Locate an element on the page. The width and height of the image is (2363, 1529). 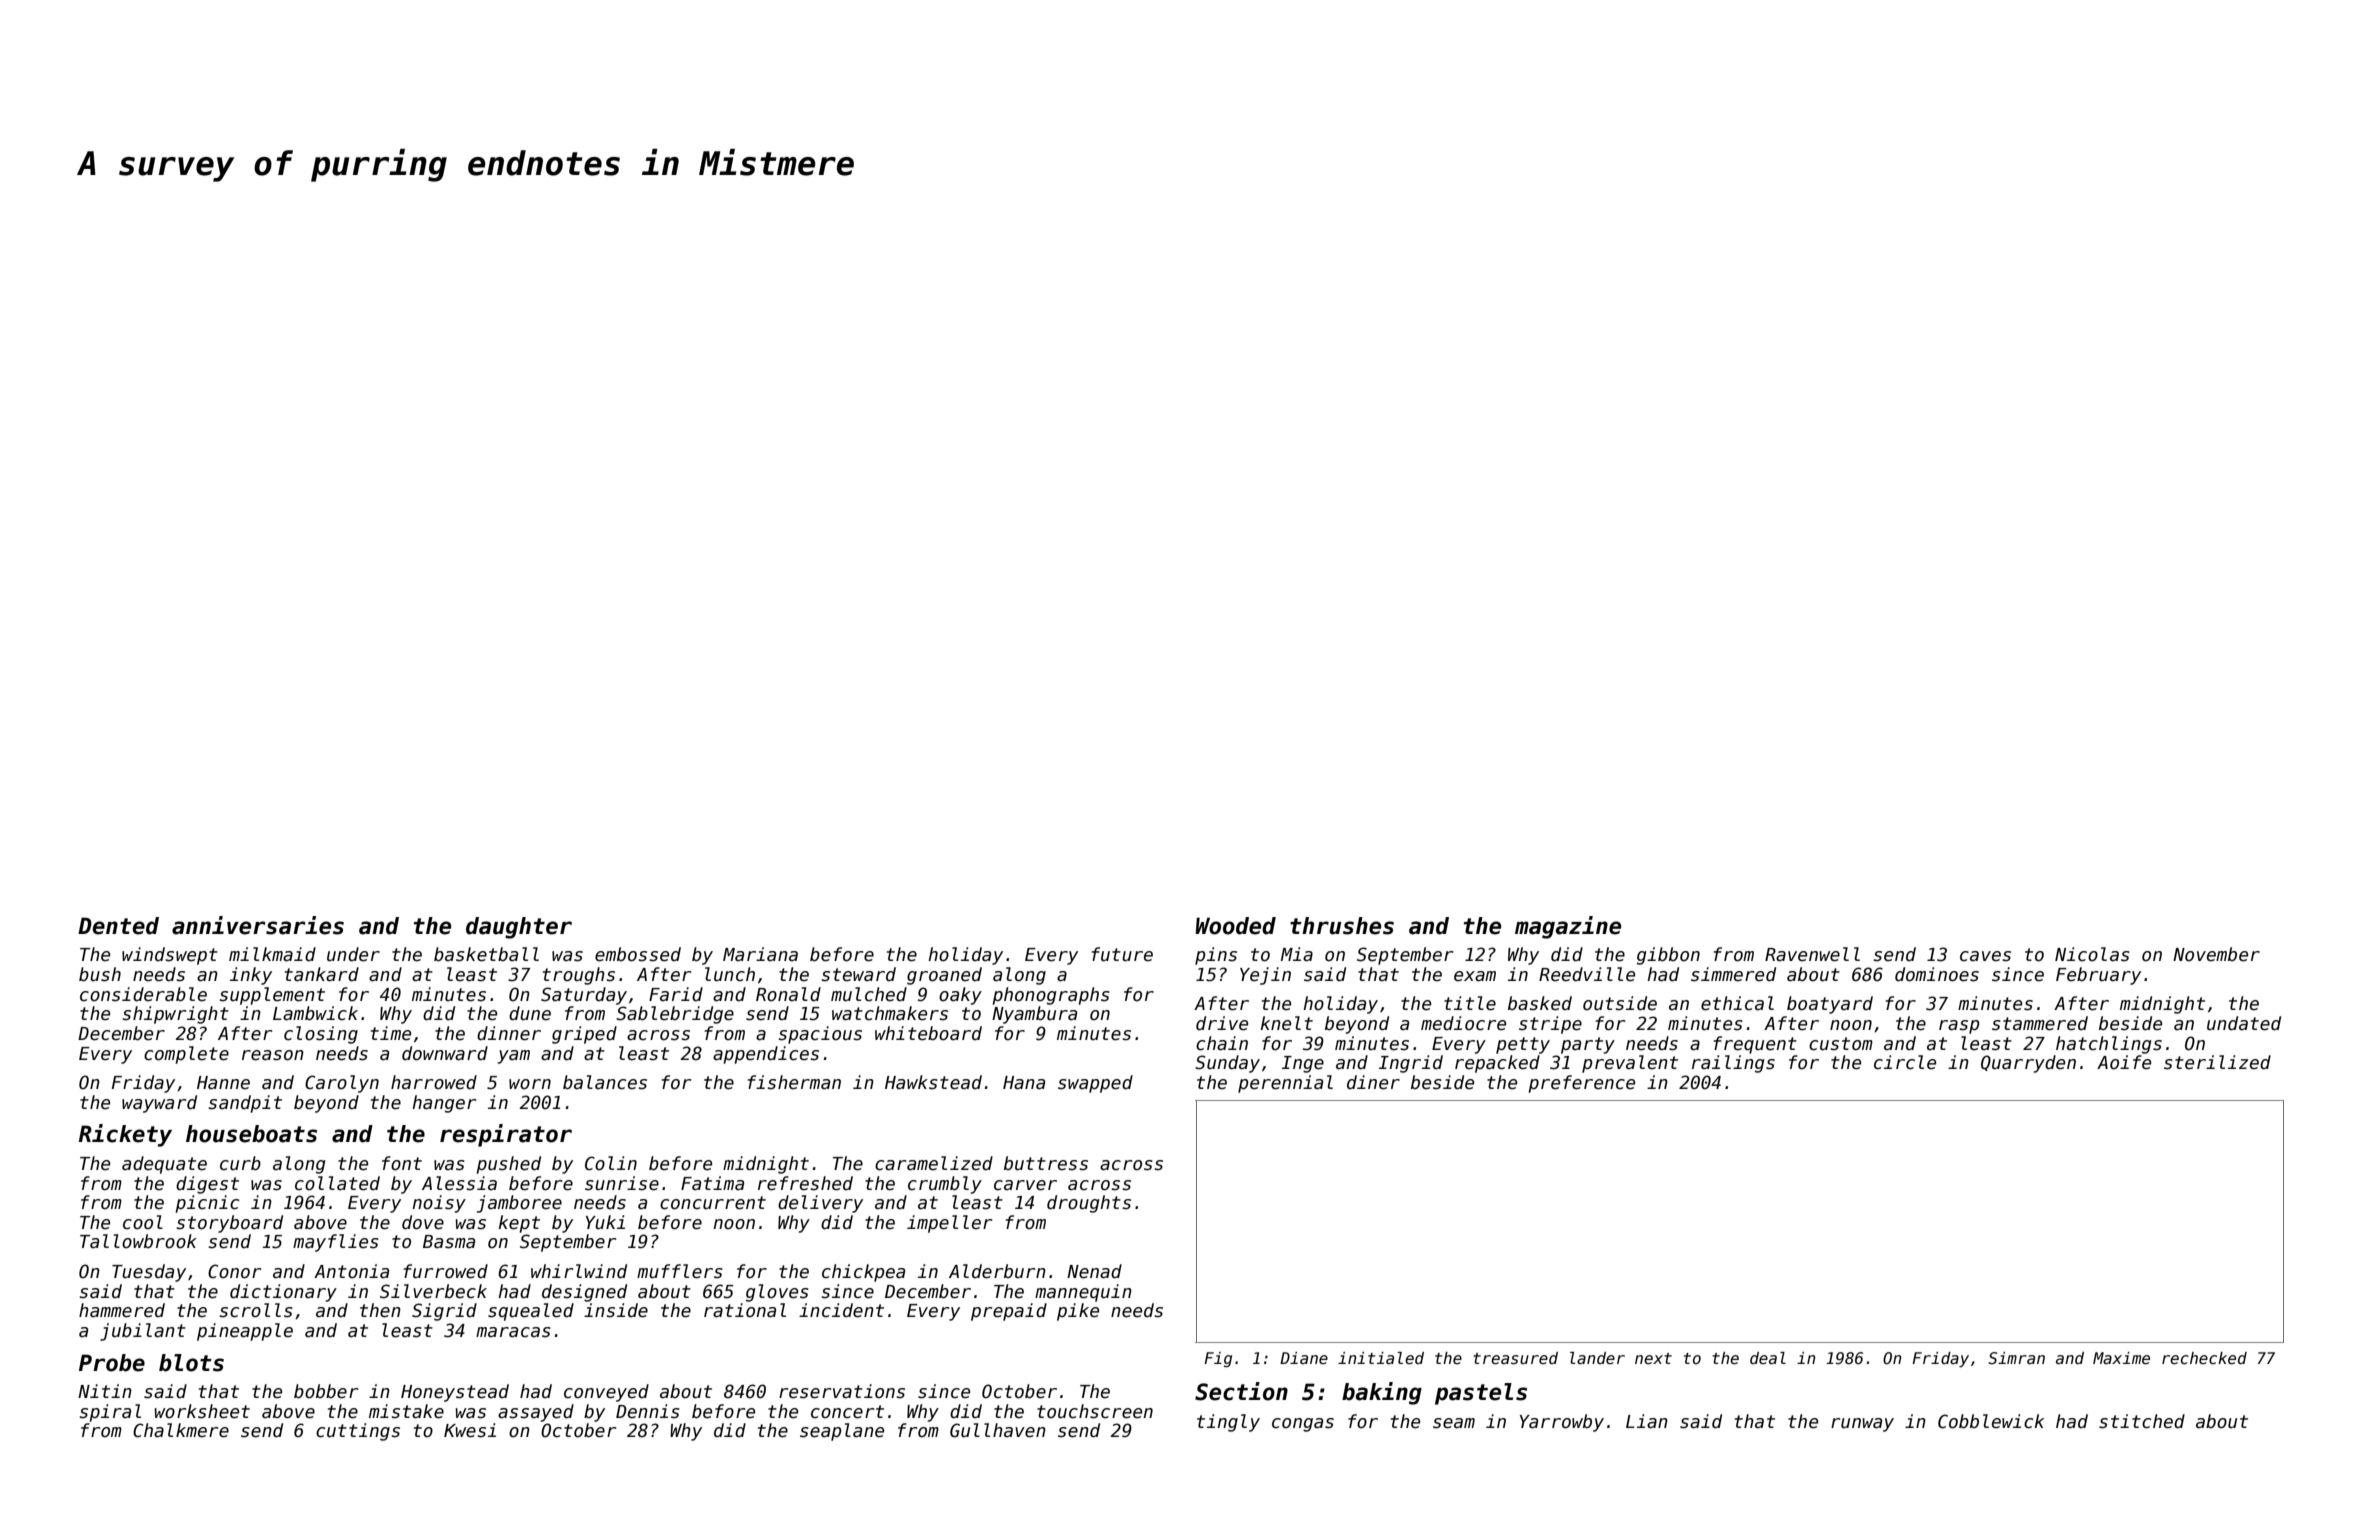
treasured is located at coordinates (1515, 1358).
